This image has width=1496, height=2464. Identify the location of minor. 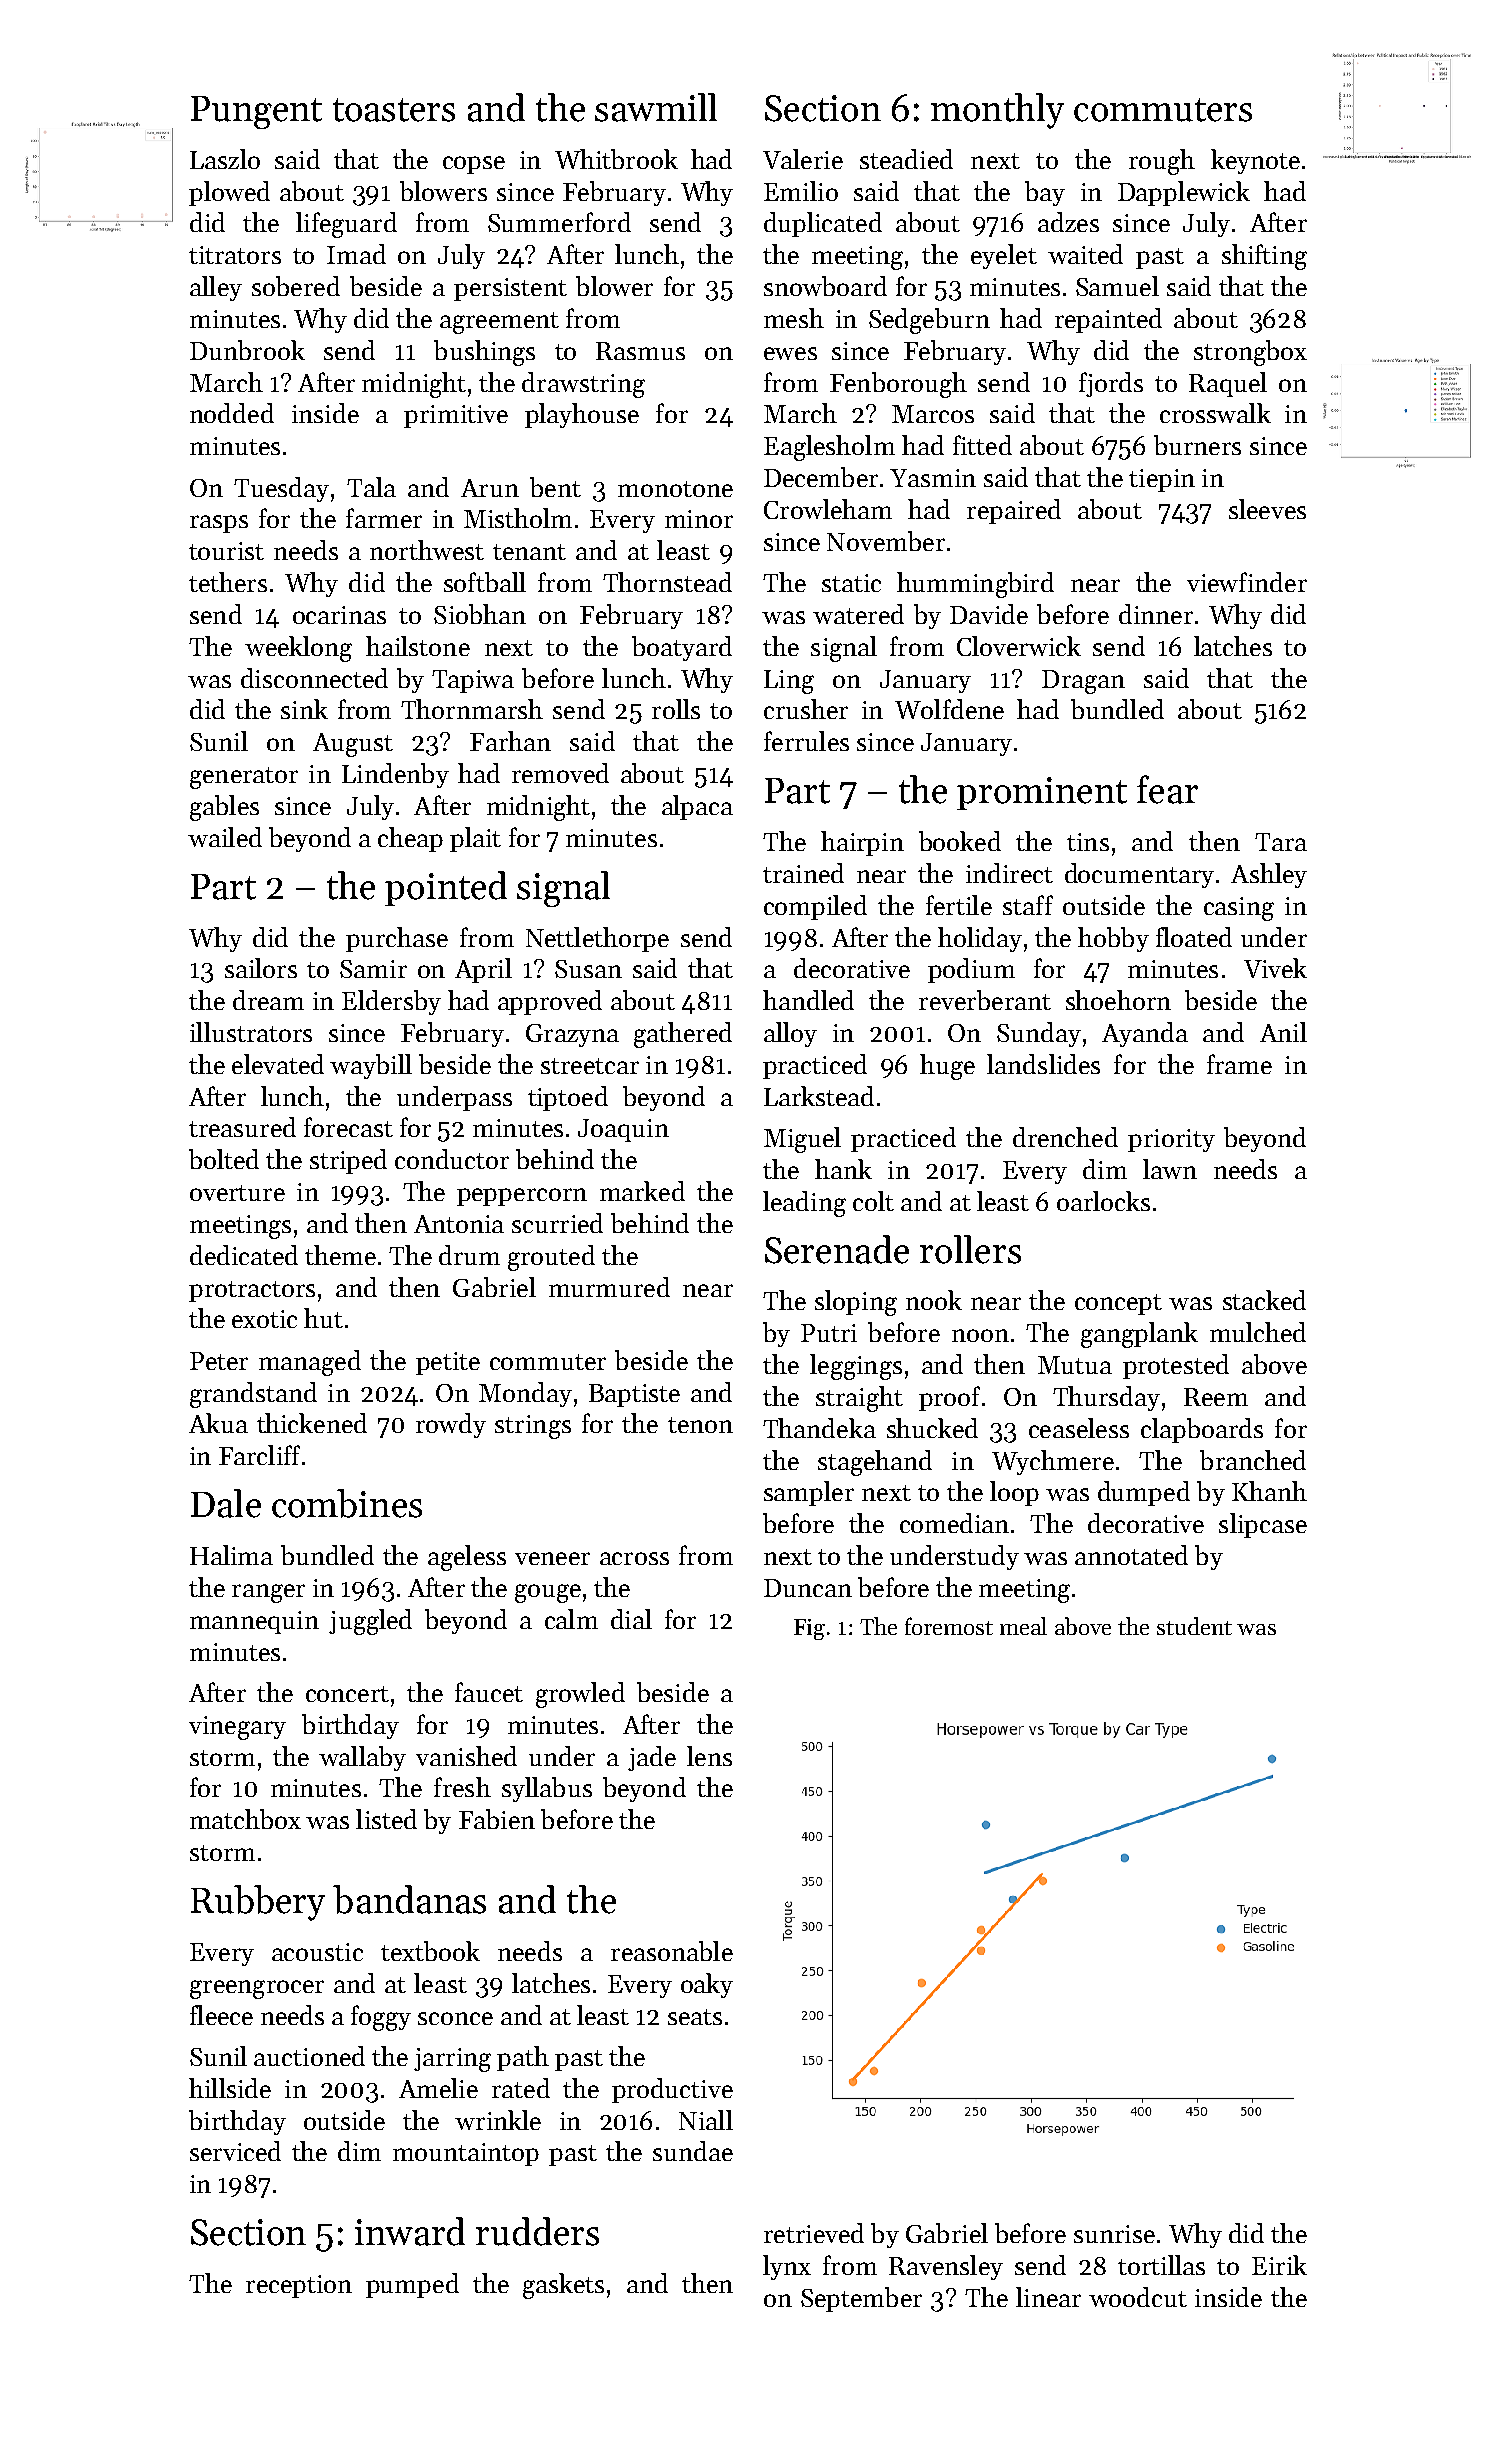
(699, 519).
